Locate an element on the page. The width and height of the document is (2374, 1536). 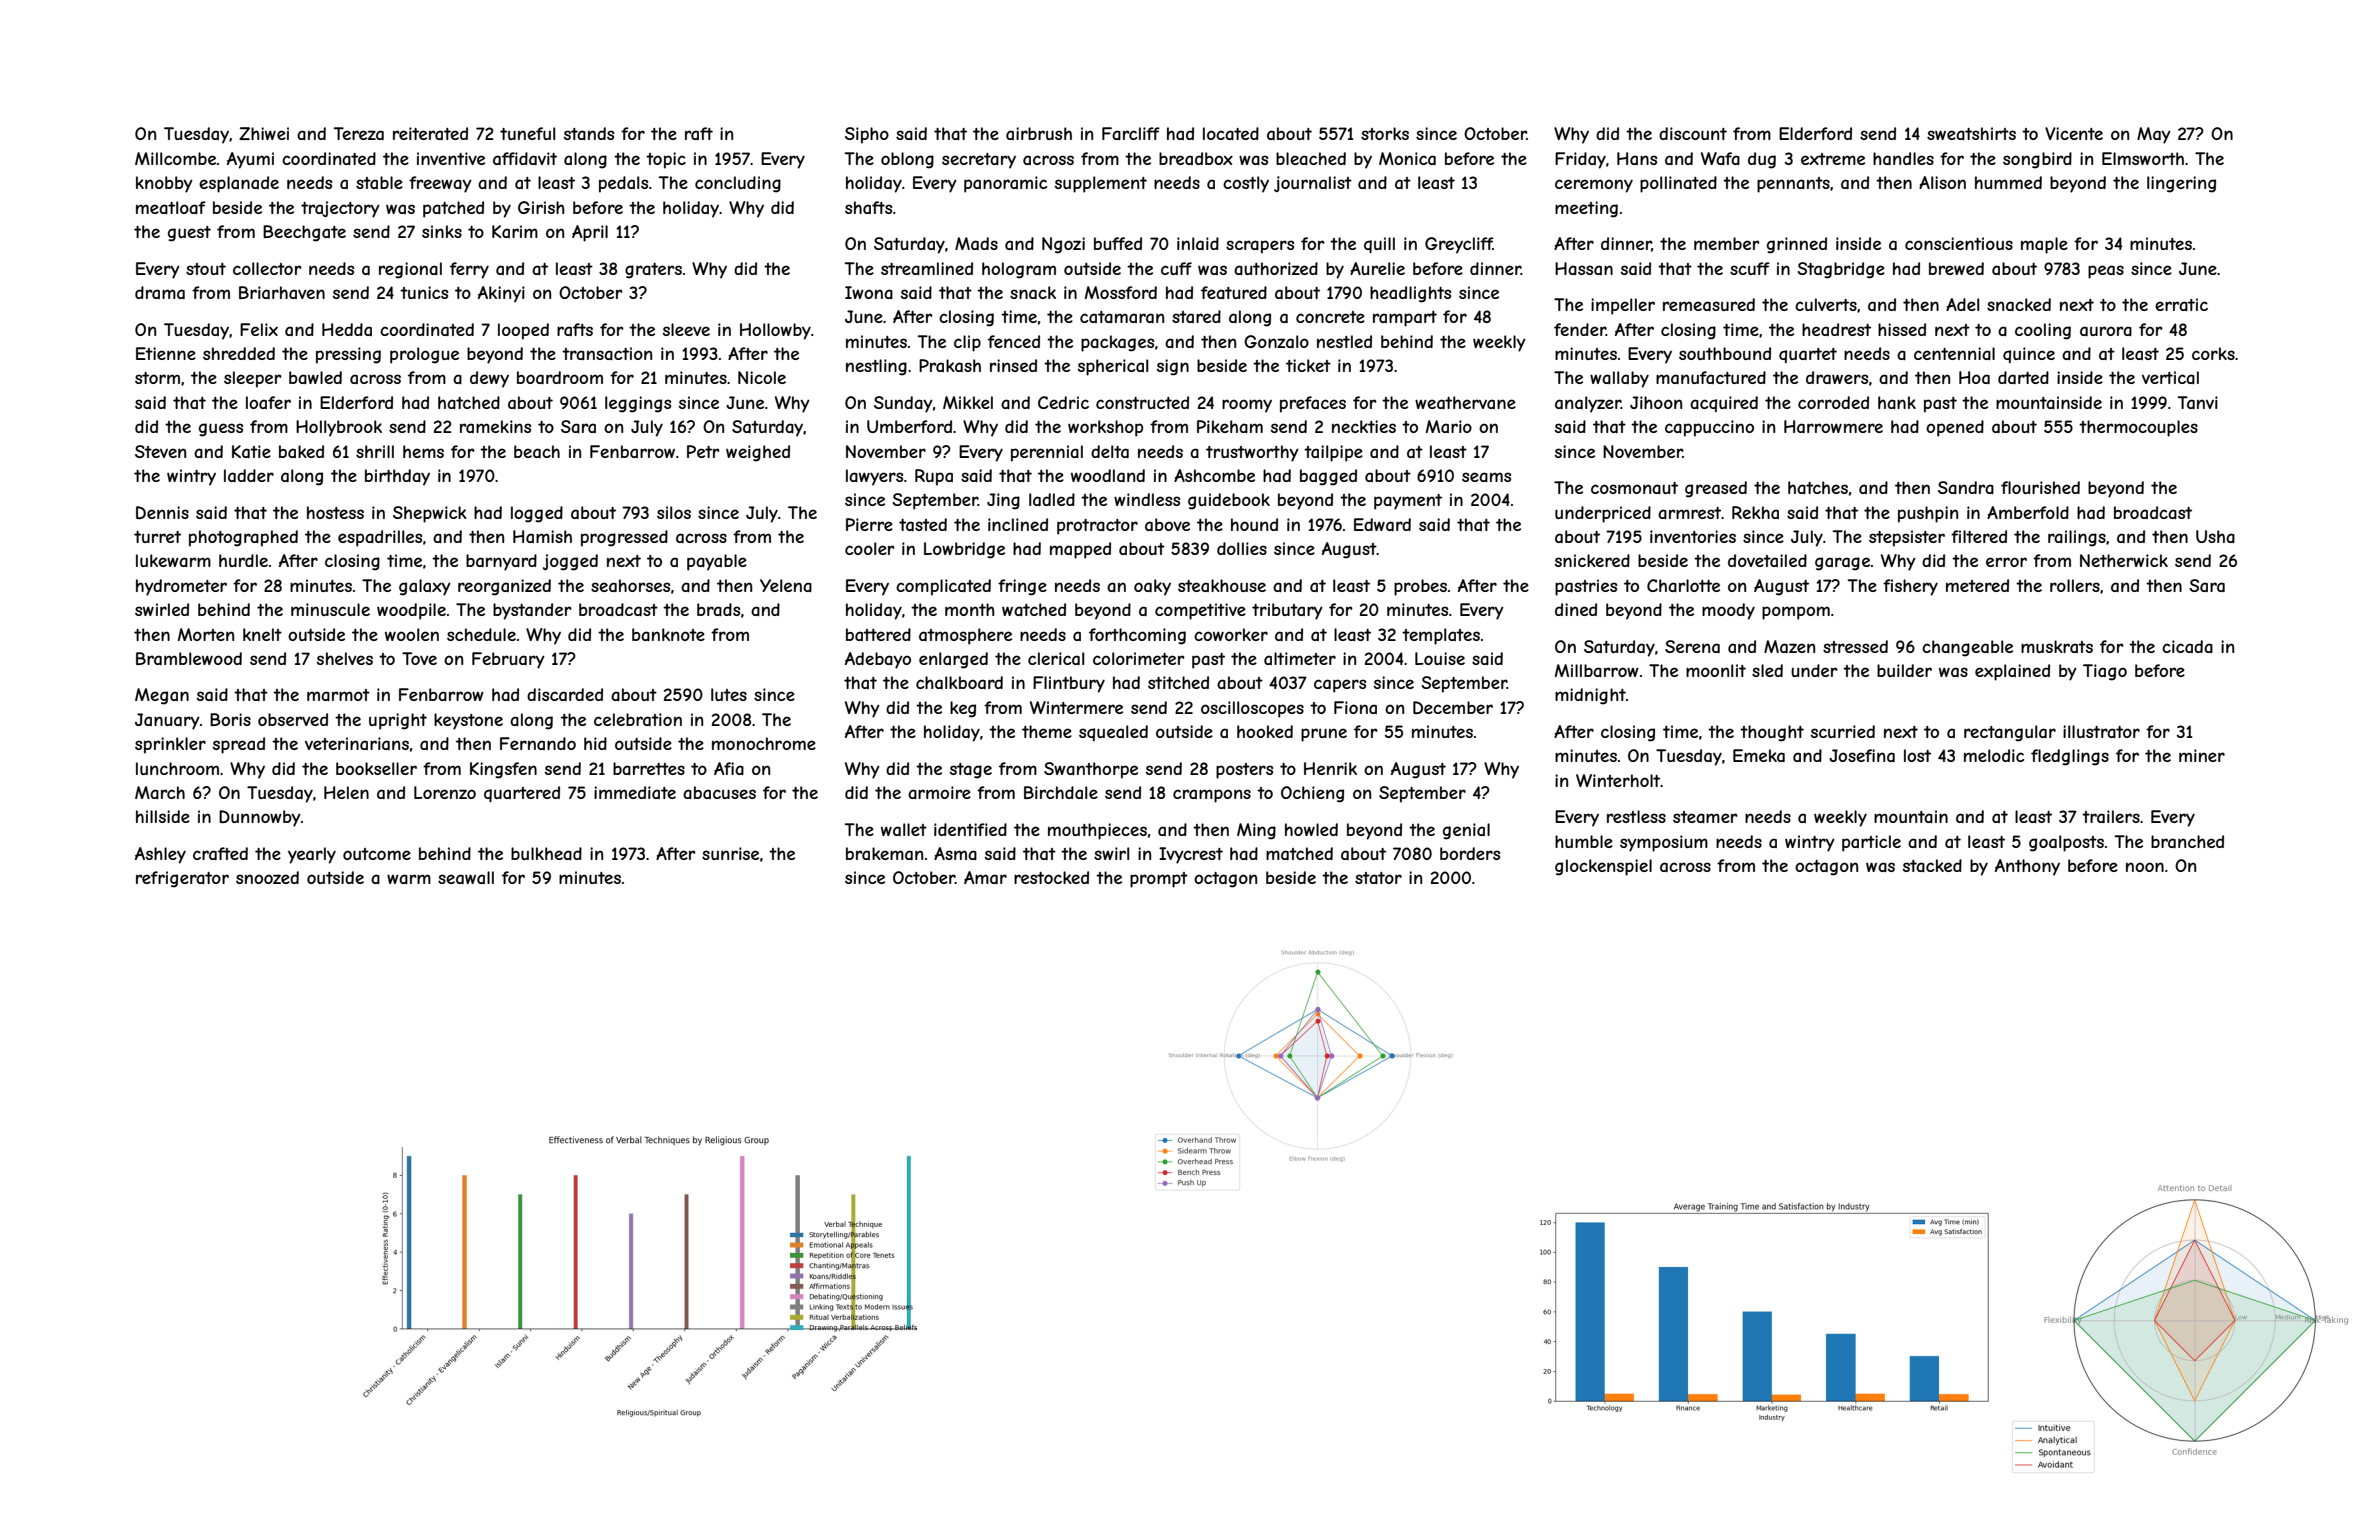
shrill is located at coordinates (375, 451).
